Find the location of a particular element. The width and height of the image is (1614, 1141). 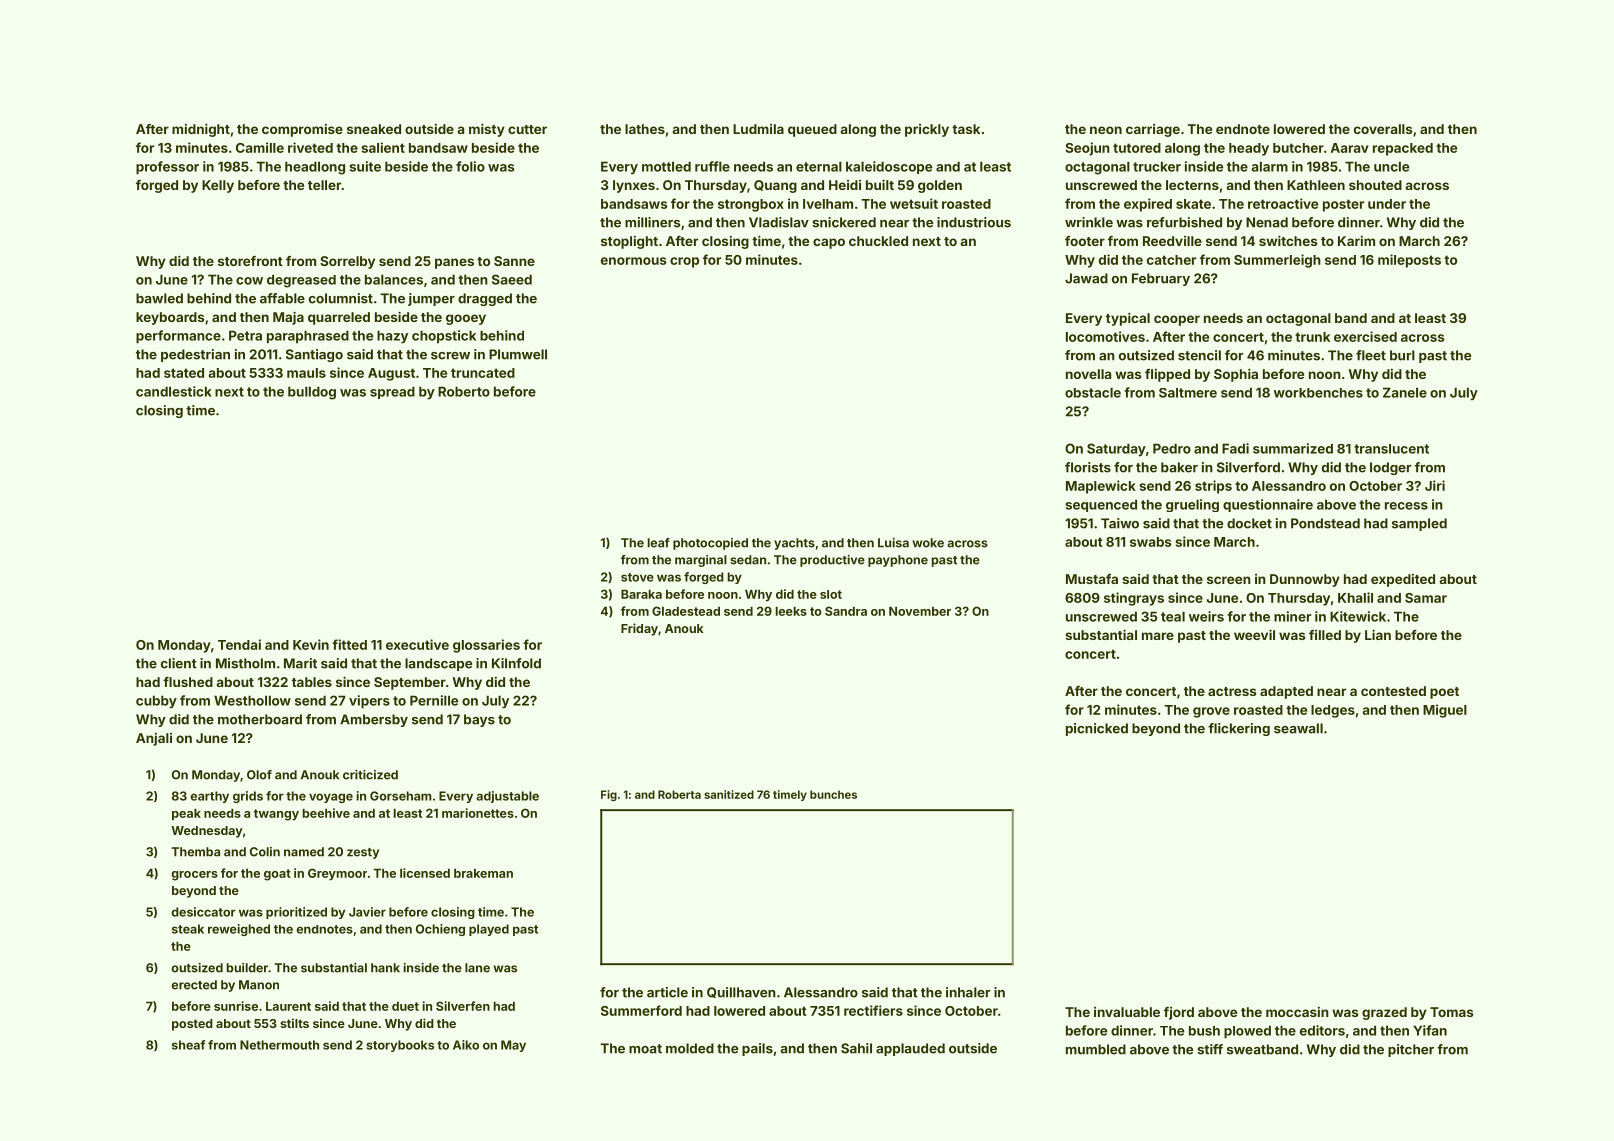

footer is located at coordinates (1085, 241).
